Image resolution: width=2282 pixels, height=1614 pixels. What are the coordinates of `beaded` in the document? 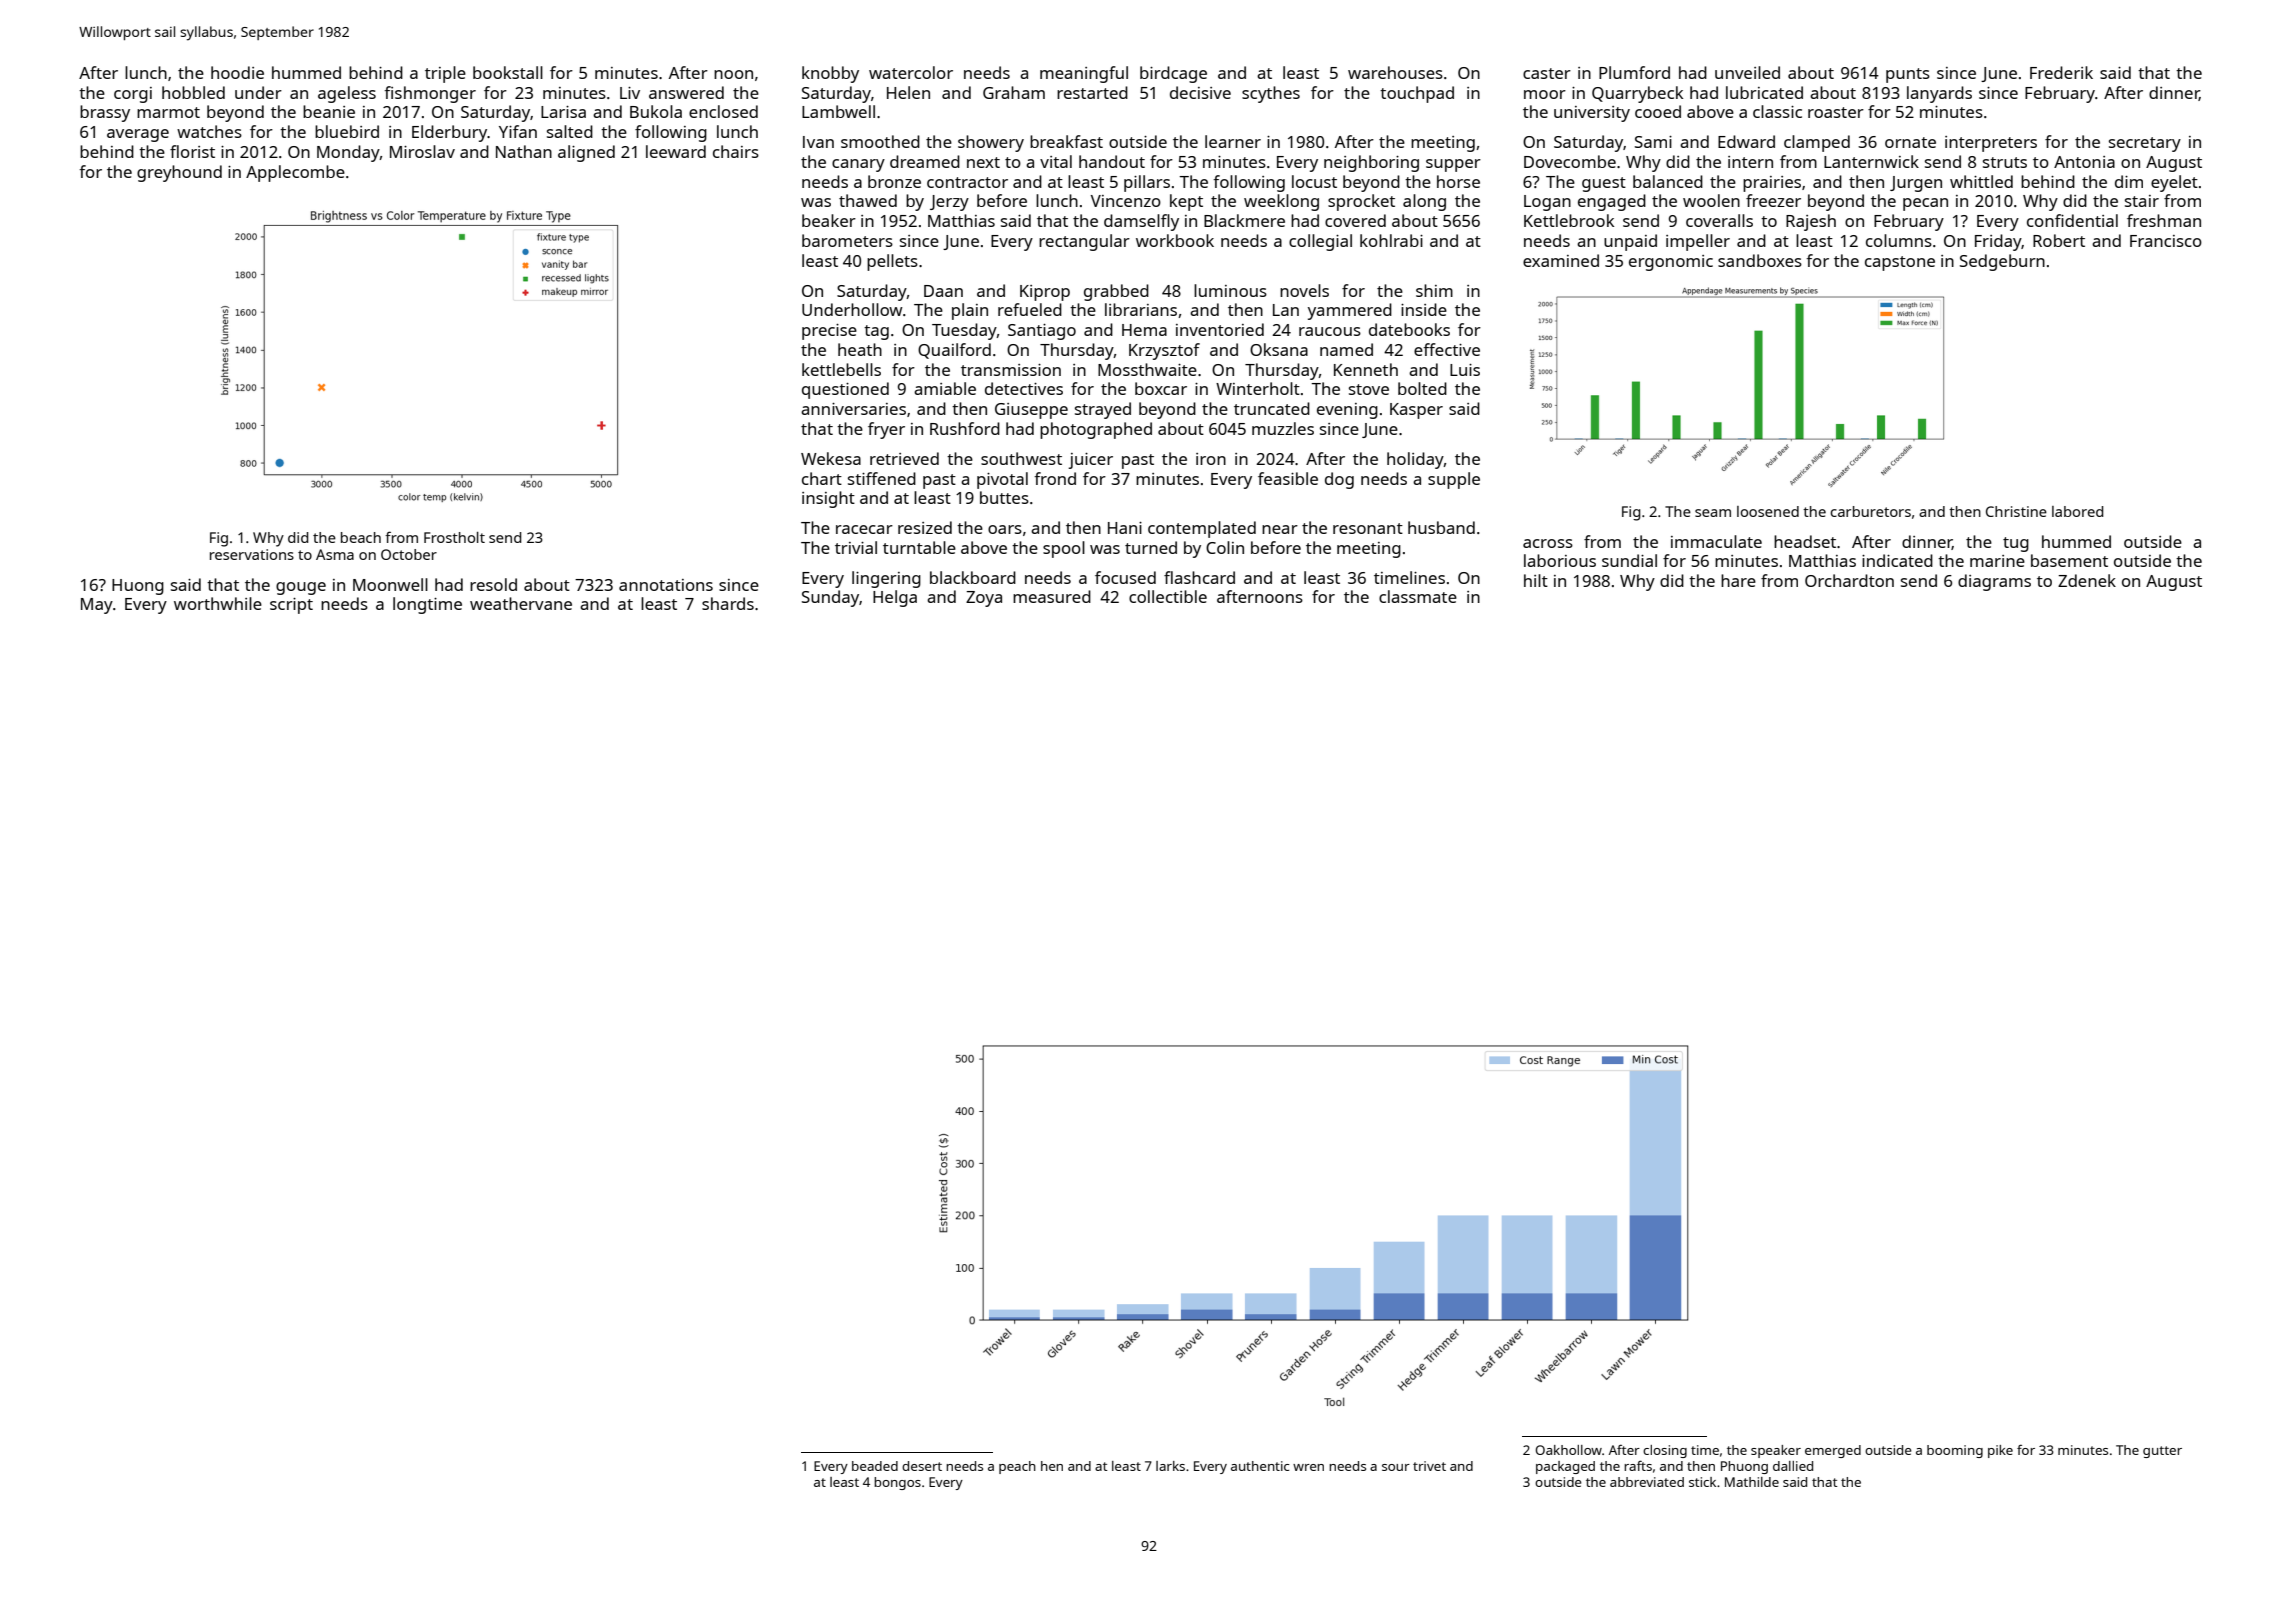 It's located at (875, 1466).
